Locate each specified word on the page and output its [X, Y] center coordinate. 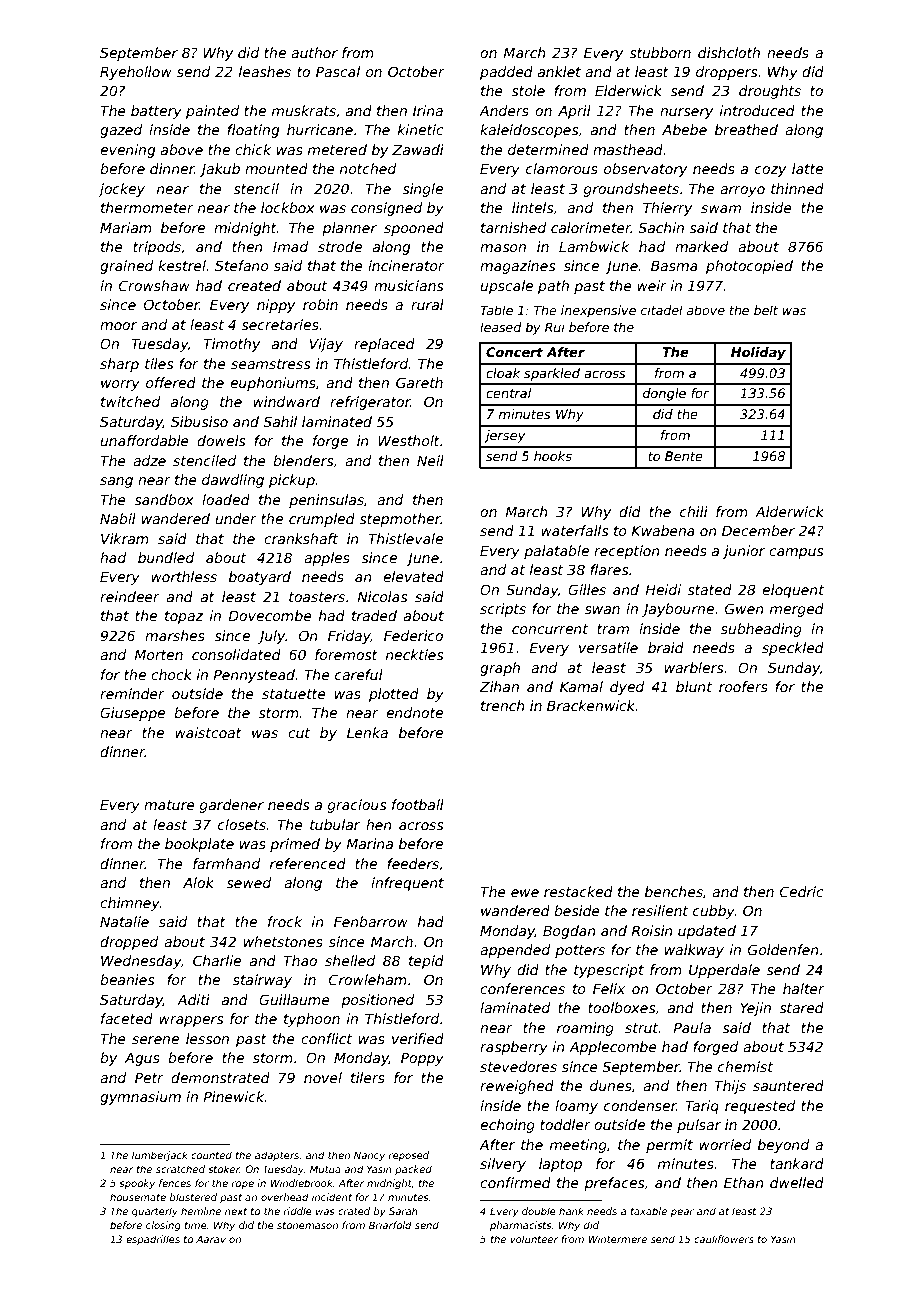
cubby [714, 912]
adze [149, 460]
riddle [297, 1211]
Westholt [409, 440]
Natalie [124, 921]
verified [418, 1038]
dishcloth [729, 52]
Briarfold [390, 1225]
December [758, 530]
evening [127, 151]
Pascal [338, 71]
